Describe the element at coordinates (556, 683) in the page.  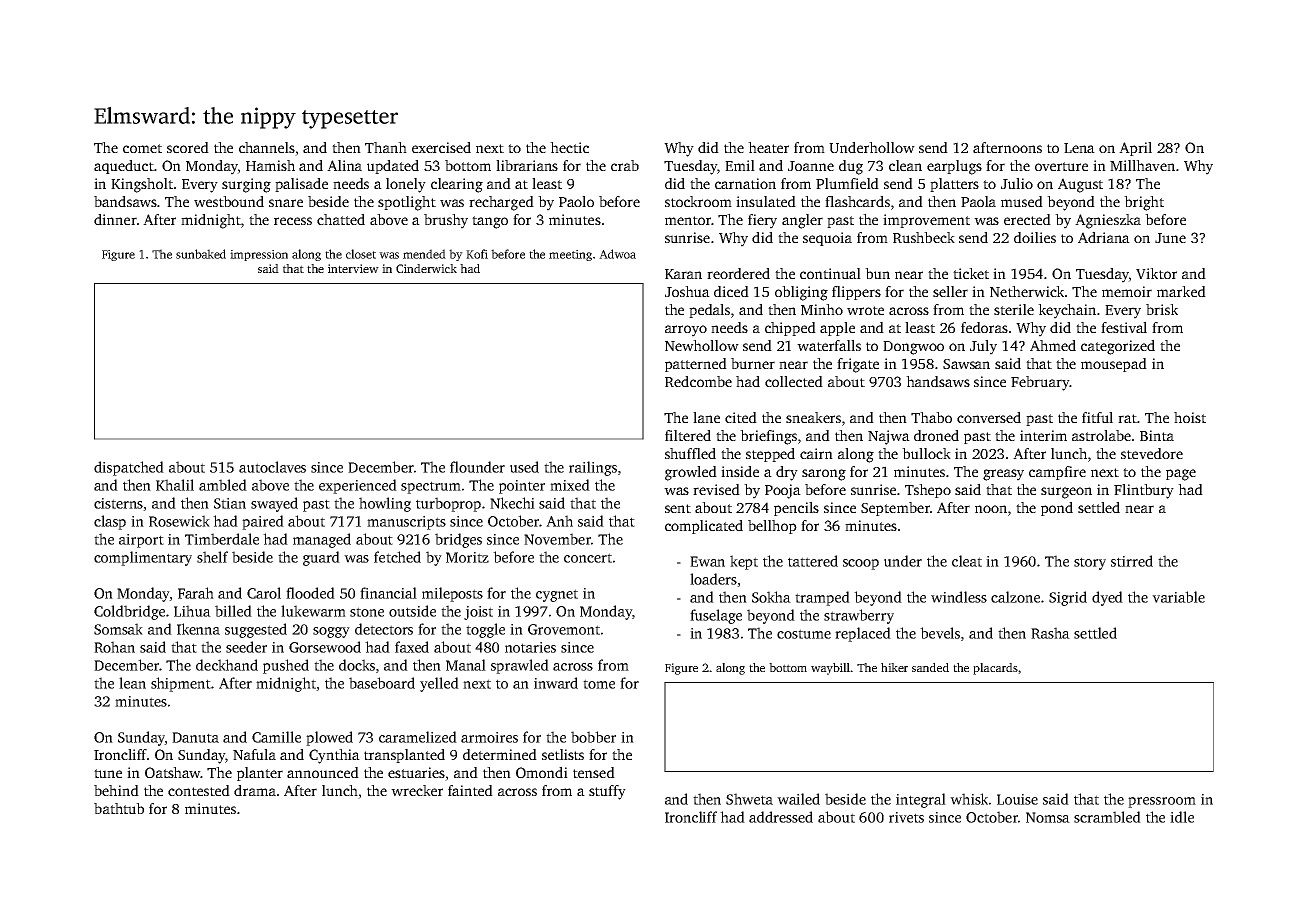
I see `inward` at that location.
